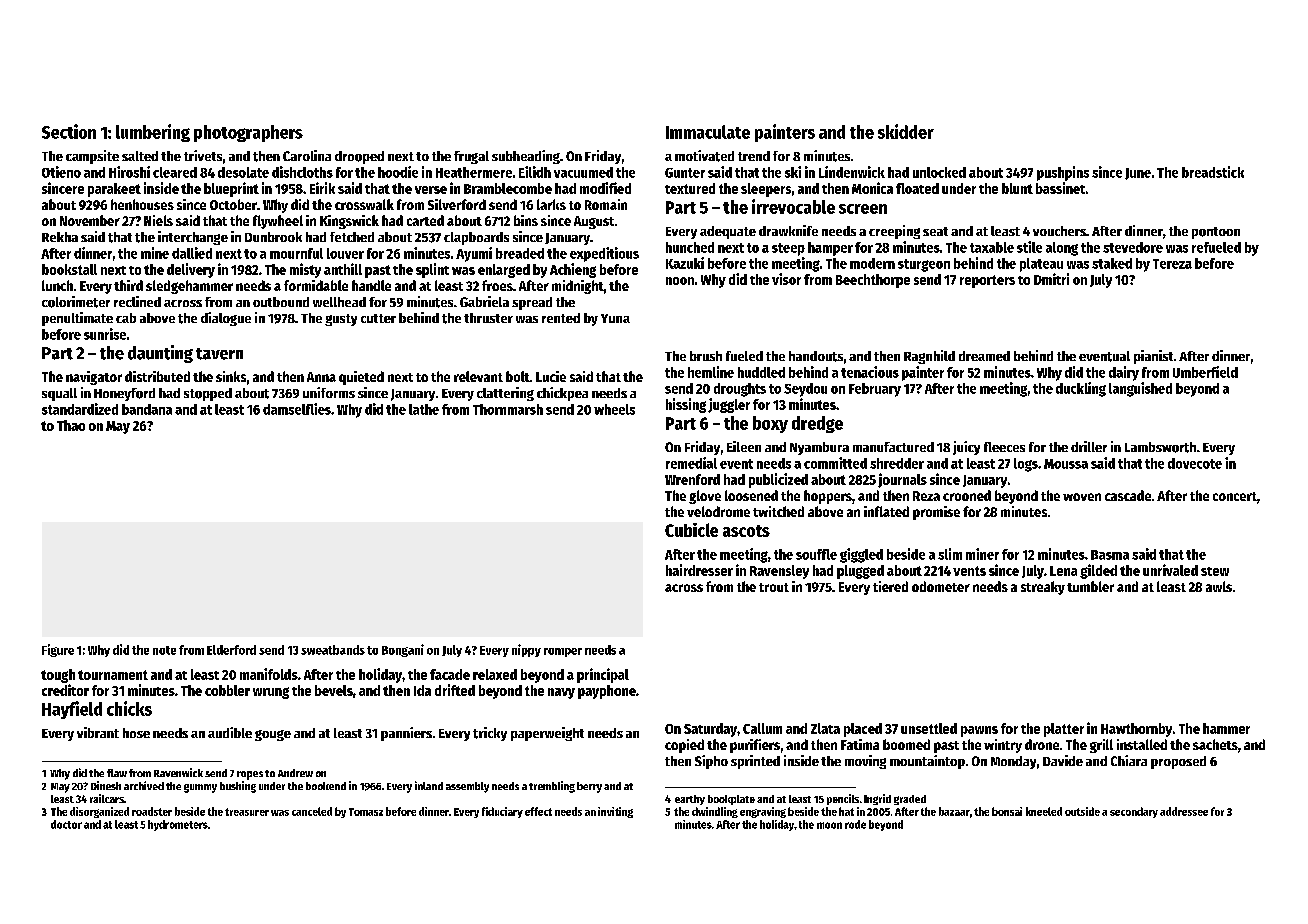 This screenshot has height=924, width=1308. What do you see at coordinates (708, 132) in the screenshot?
I see `Immaculate` at bounding box center [708, 132].
